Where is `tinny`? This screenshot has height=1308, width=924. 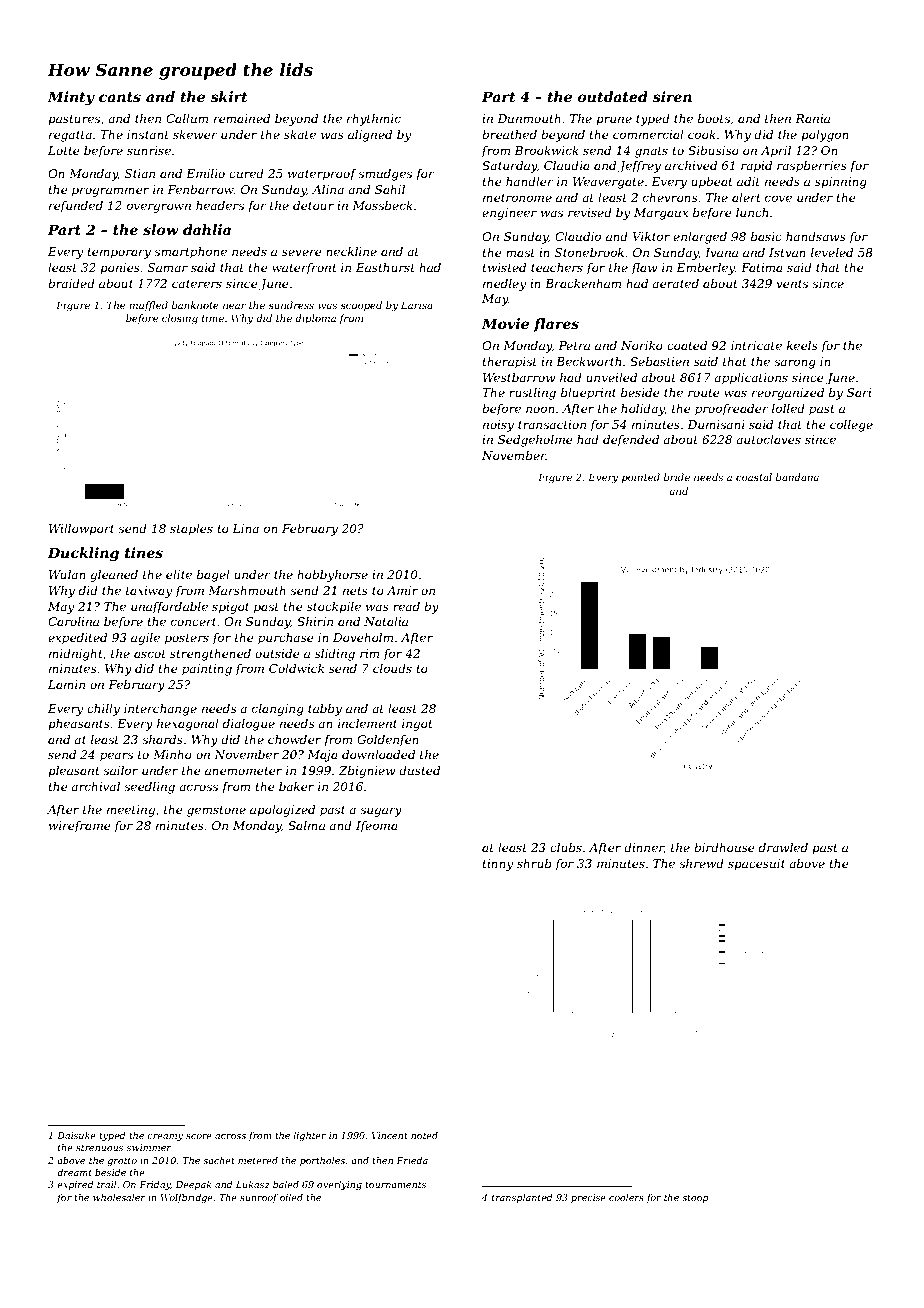 tinny is located at coordinates (497, 865).
